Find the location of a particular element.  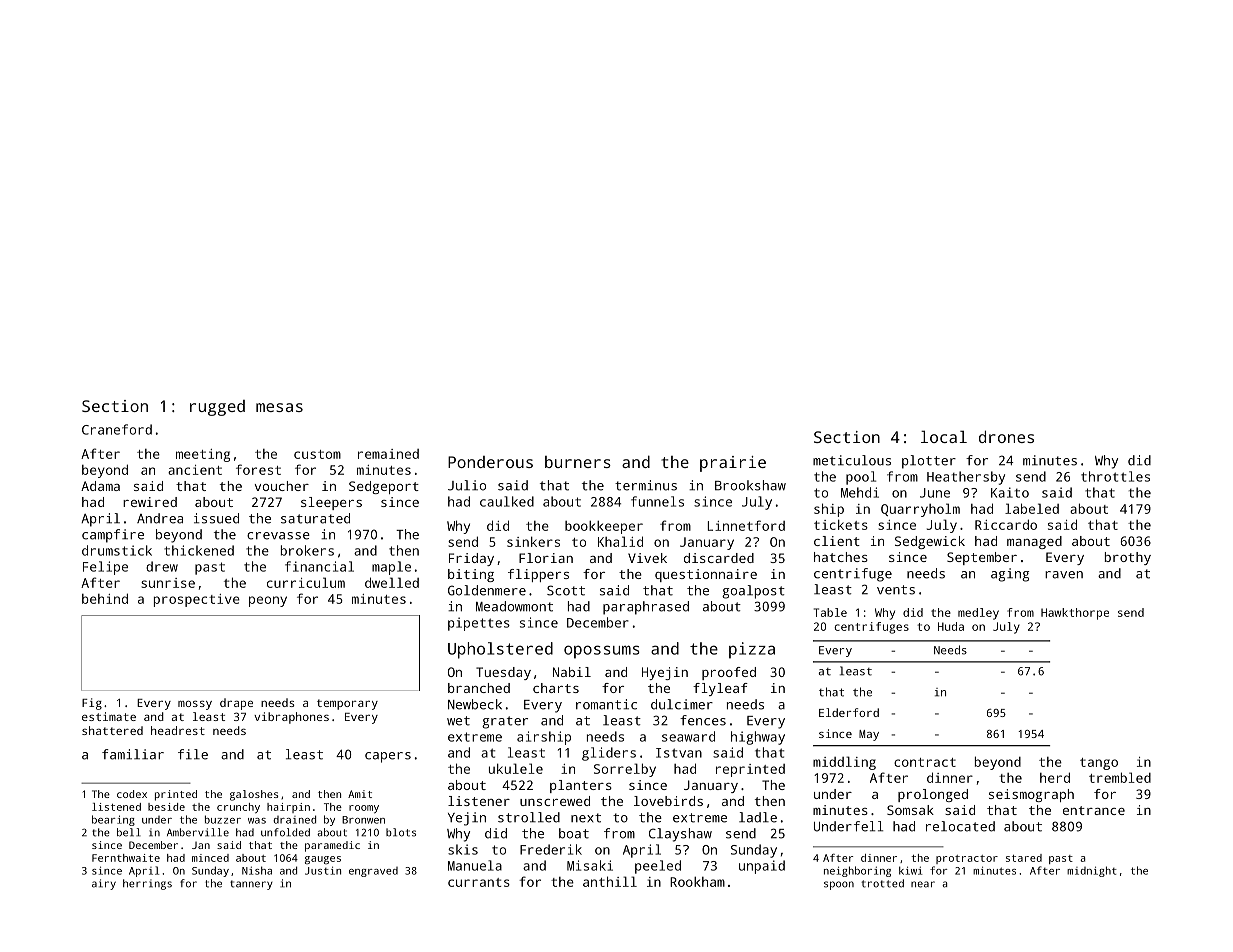

raven is located at coordinates (1064, 575).
